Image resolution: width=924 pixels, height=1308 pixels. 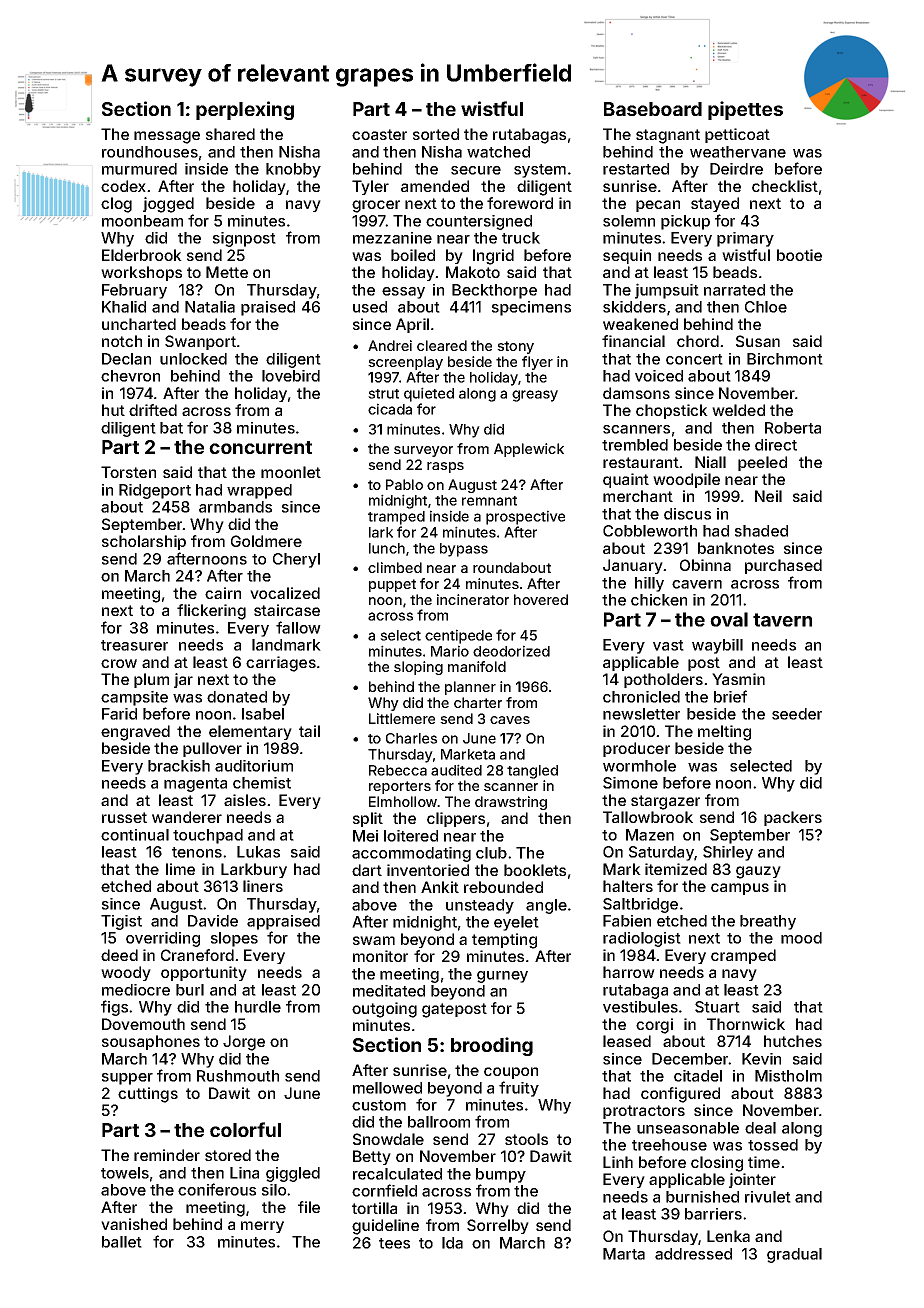 I want to click on perplexing, so click(x=245, y=110).
